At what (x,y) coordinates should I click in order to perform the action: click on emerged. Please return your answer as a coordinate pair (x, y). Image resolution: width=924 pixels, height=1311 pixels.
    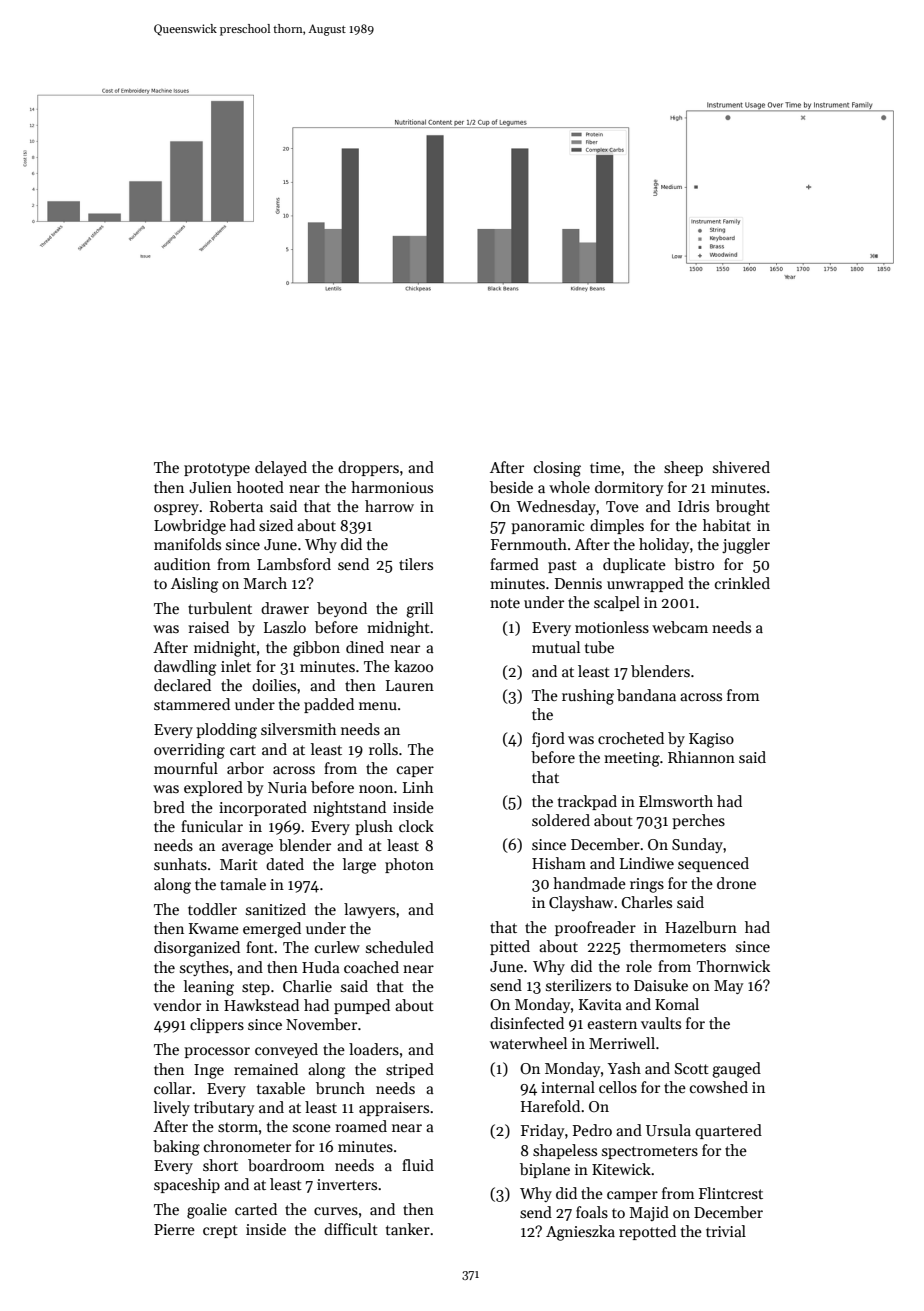
    Looking at the image, I should click on (272, 930).
